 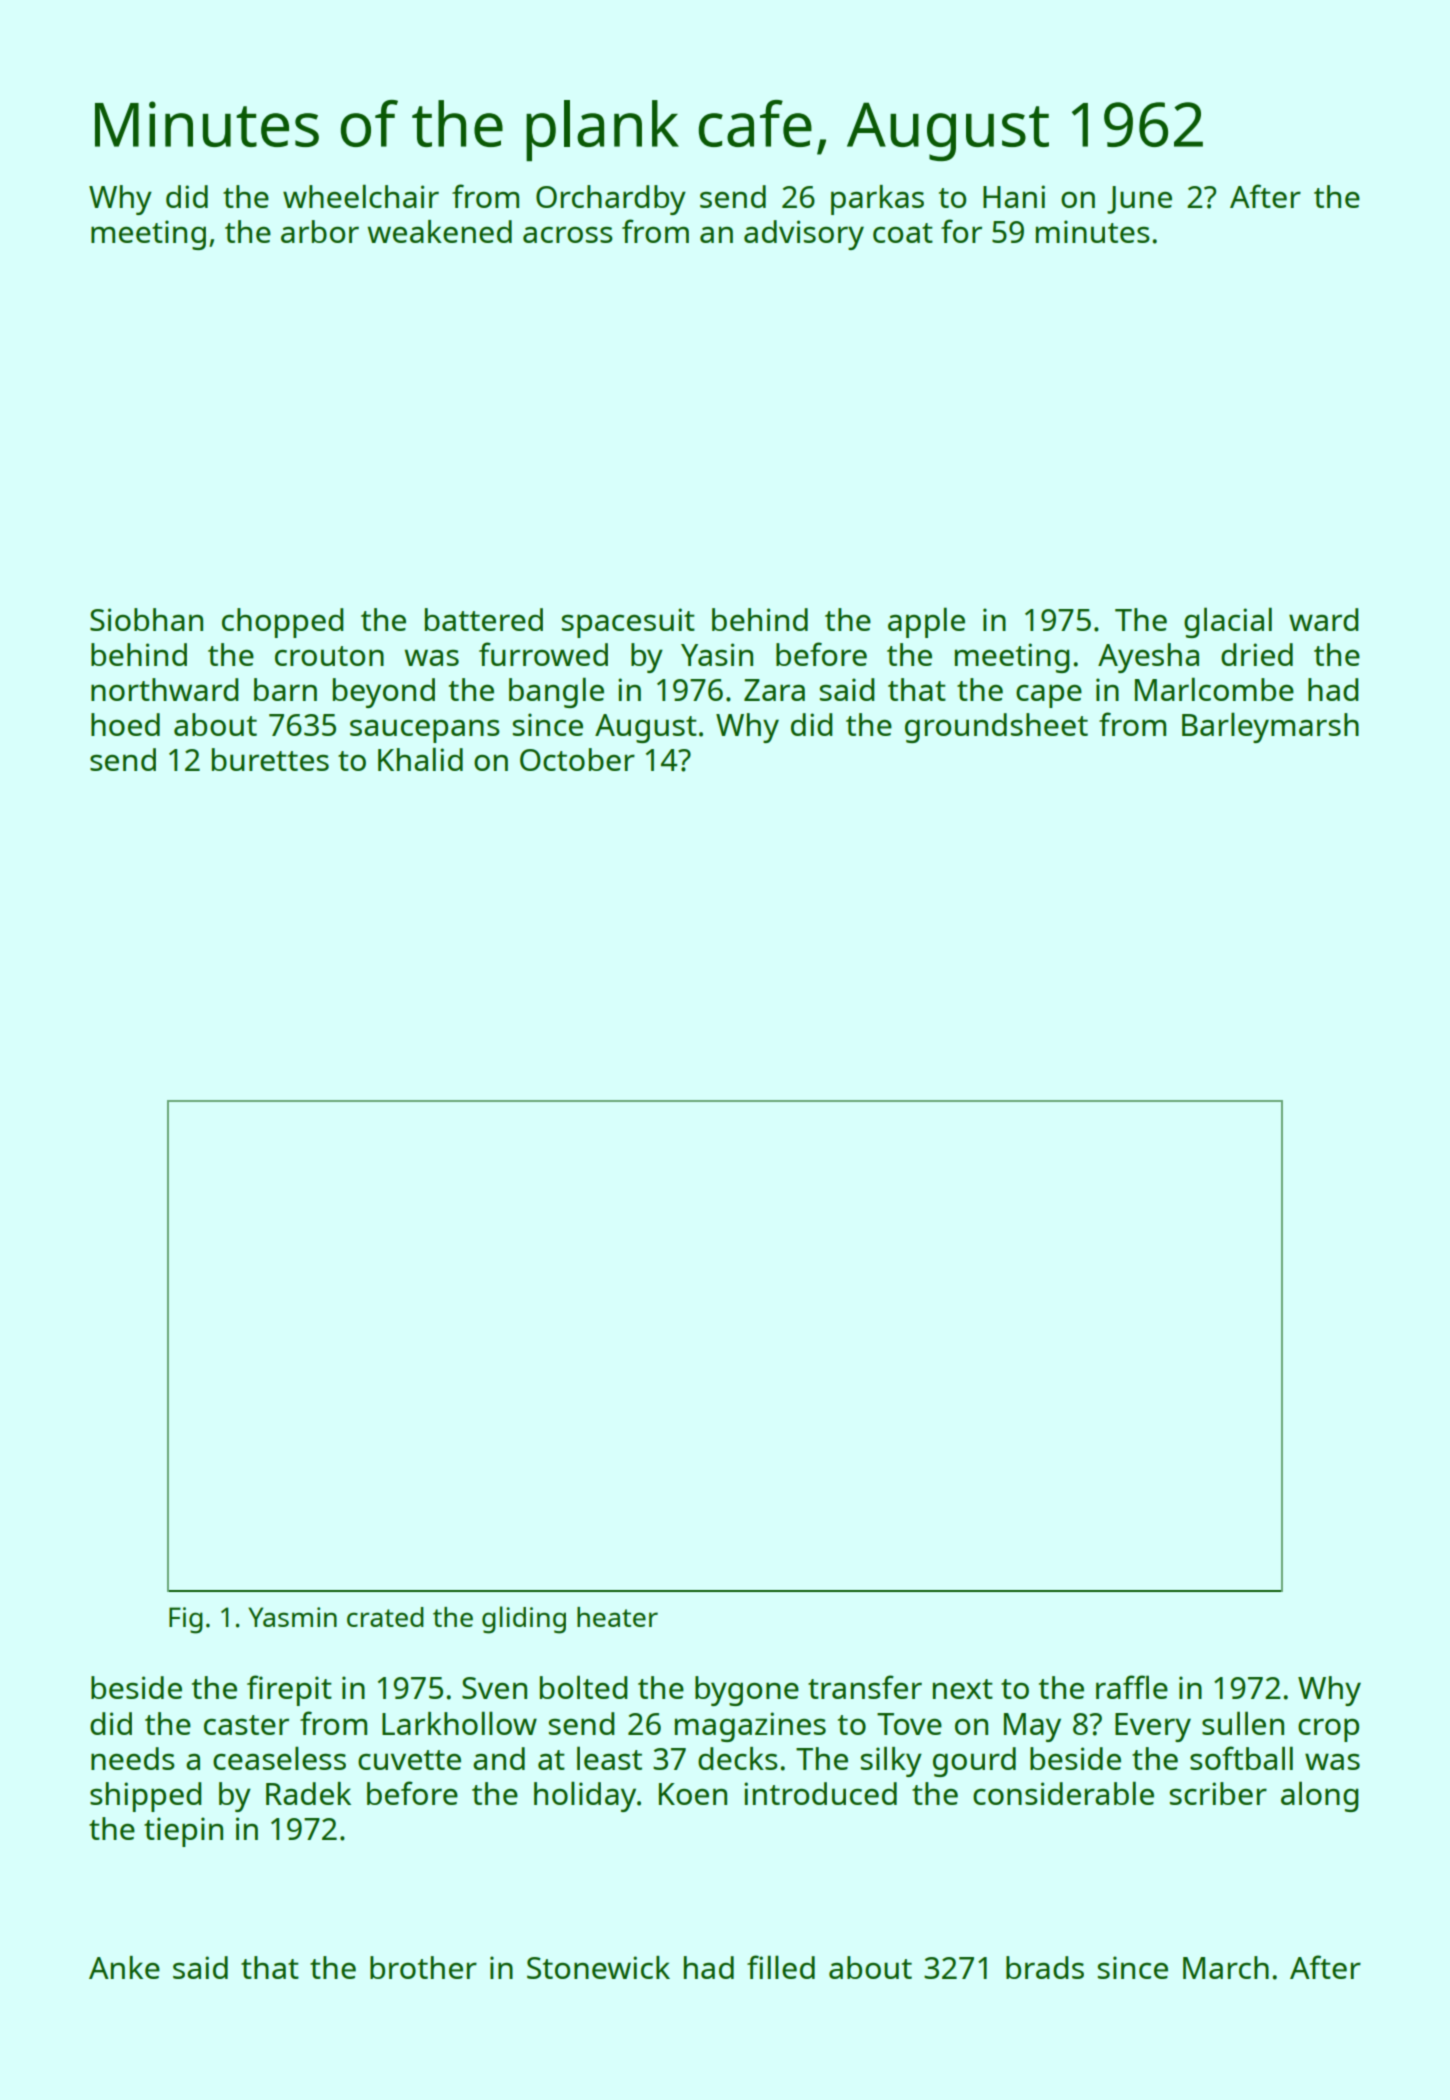 What do you see at coordinates (877, 200) in the image?
I see `parkas` at bounding box center [877, 200].
